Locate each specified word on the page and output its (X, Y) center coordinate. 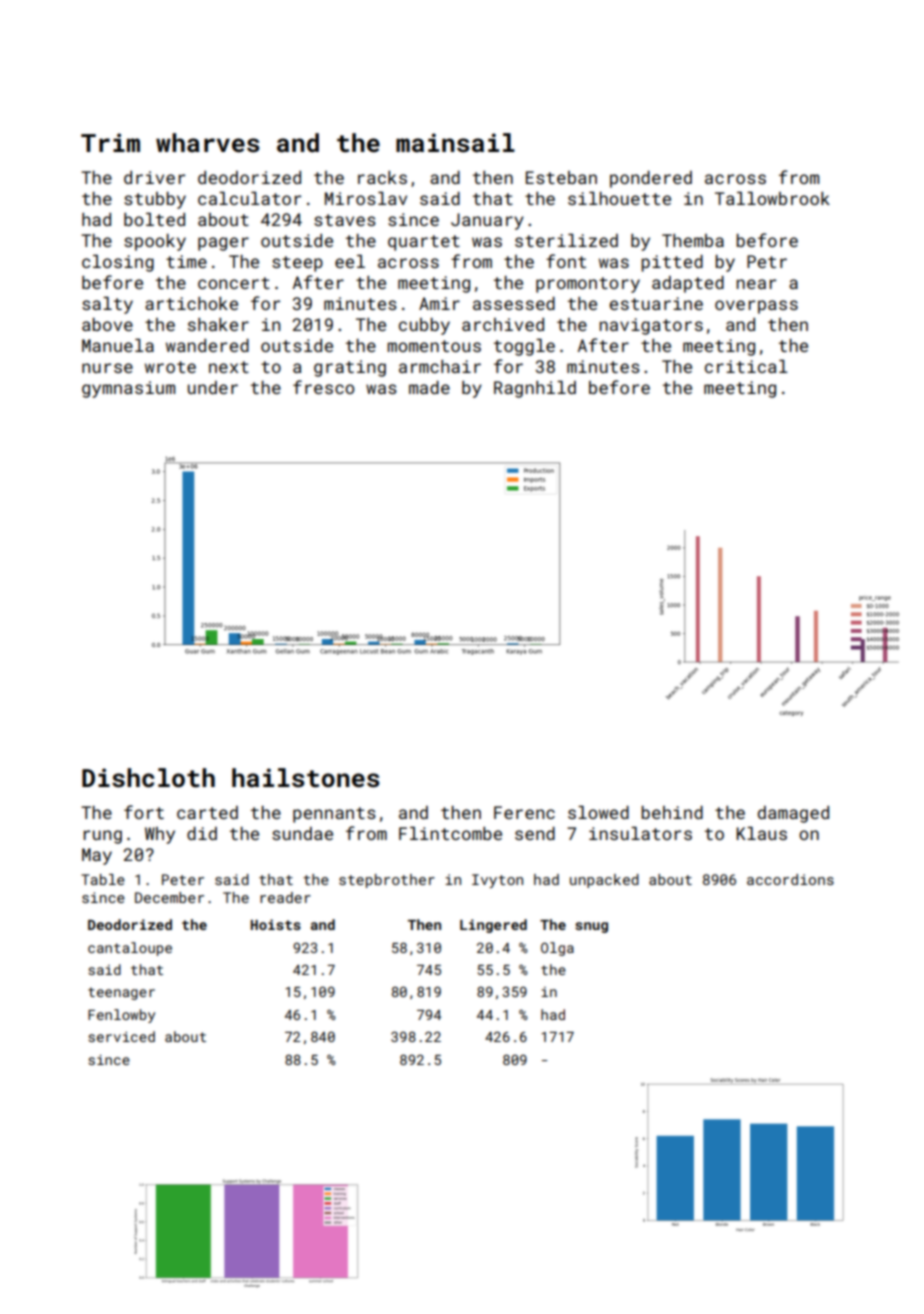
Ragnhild (535, 389)
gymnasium (128, 389)
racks (382, 177)
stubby (155, 200)
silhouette (619, 198)
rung (102, 837)
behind (672, 812)
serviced (121, 1036)
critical (746, 366)
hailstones (306, 778)
